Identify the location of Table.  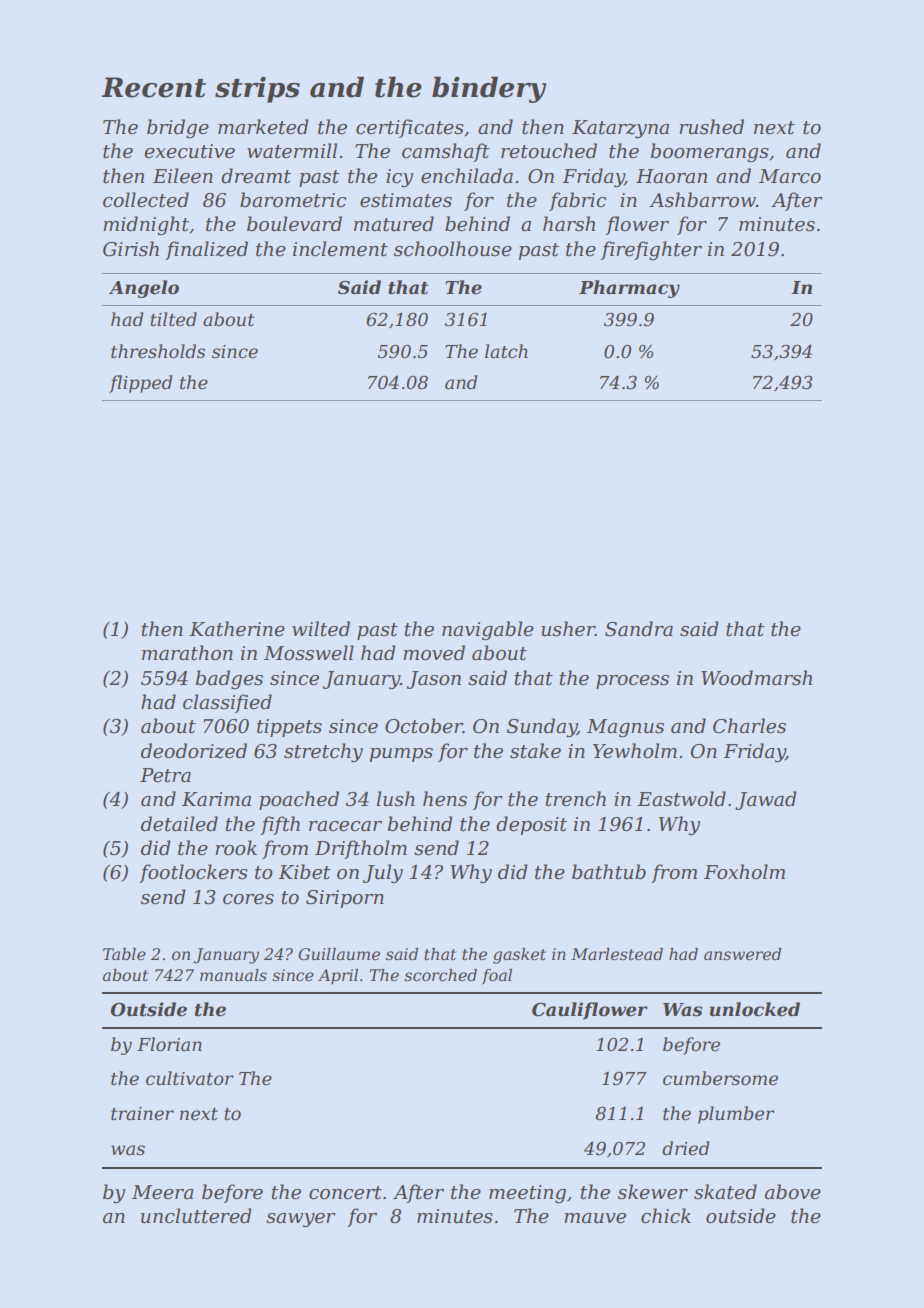
(124, 954).
